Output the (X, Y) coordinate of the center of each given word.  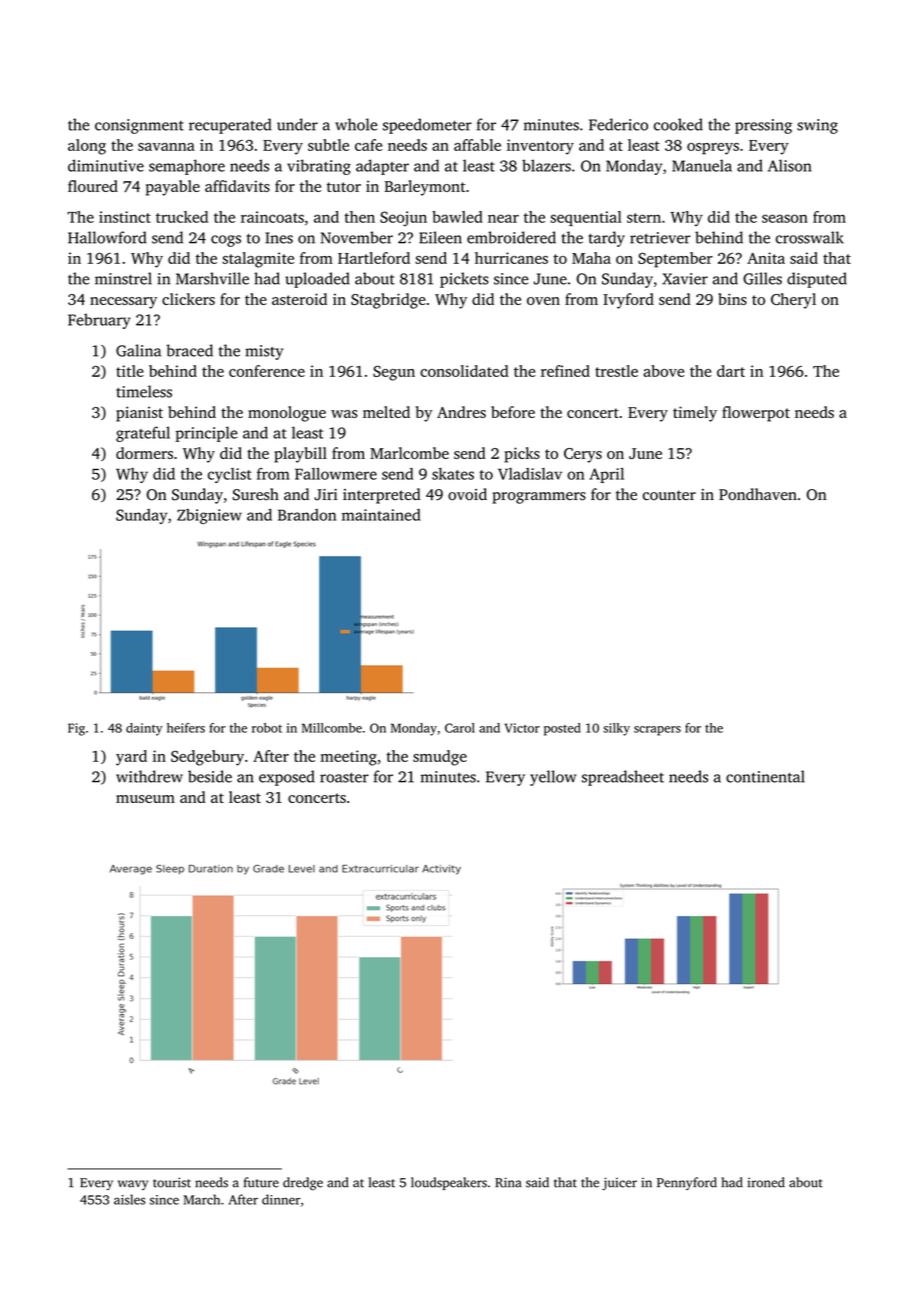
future (261, 1182)
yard (131, 758)
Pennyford (687, 1183)
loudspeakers (449, 1183)
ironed (766, 1182)
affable (477, 145)
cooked (678, 124)
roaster (344, 777)
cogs (226, 241)
